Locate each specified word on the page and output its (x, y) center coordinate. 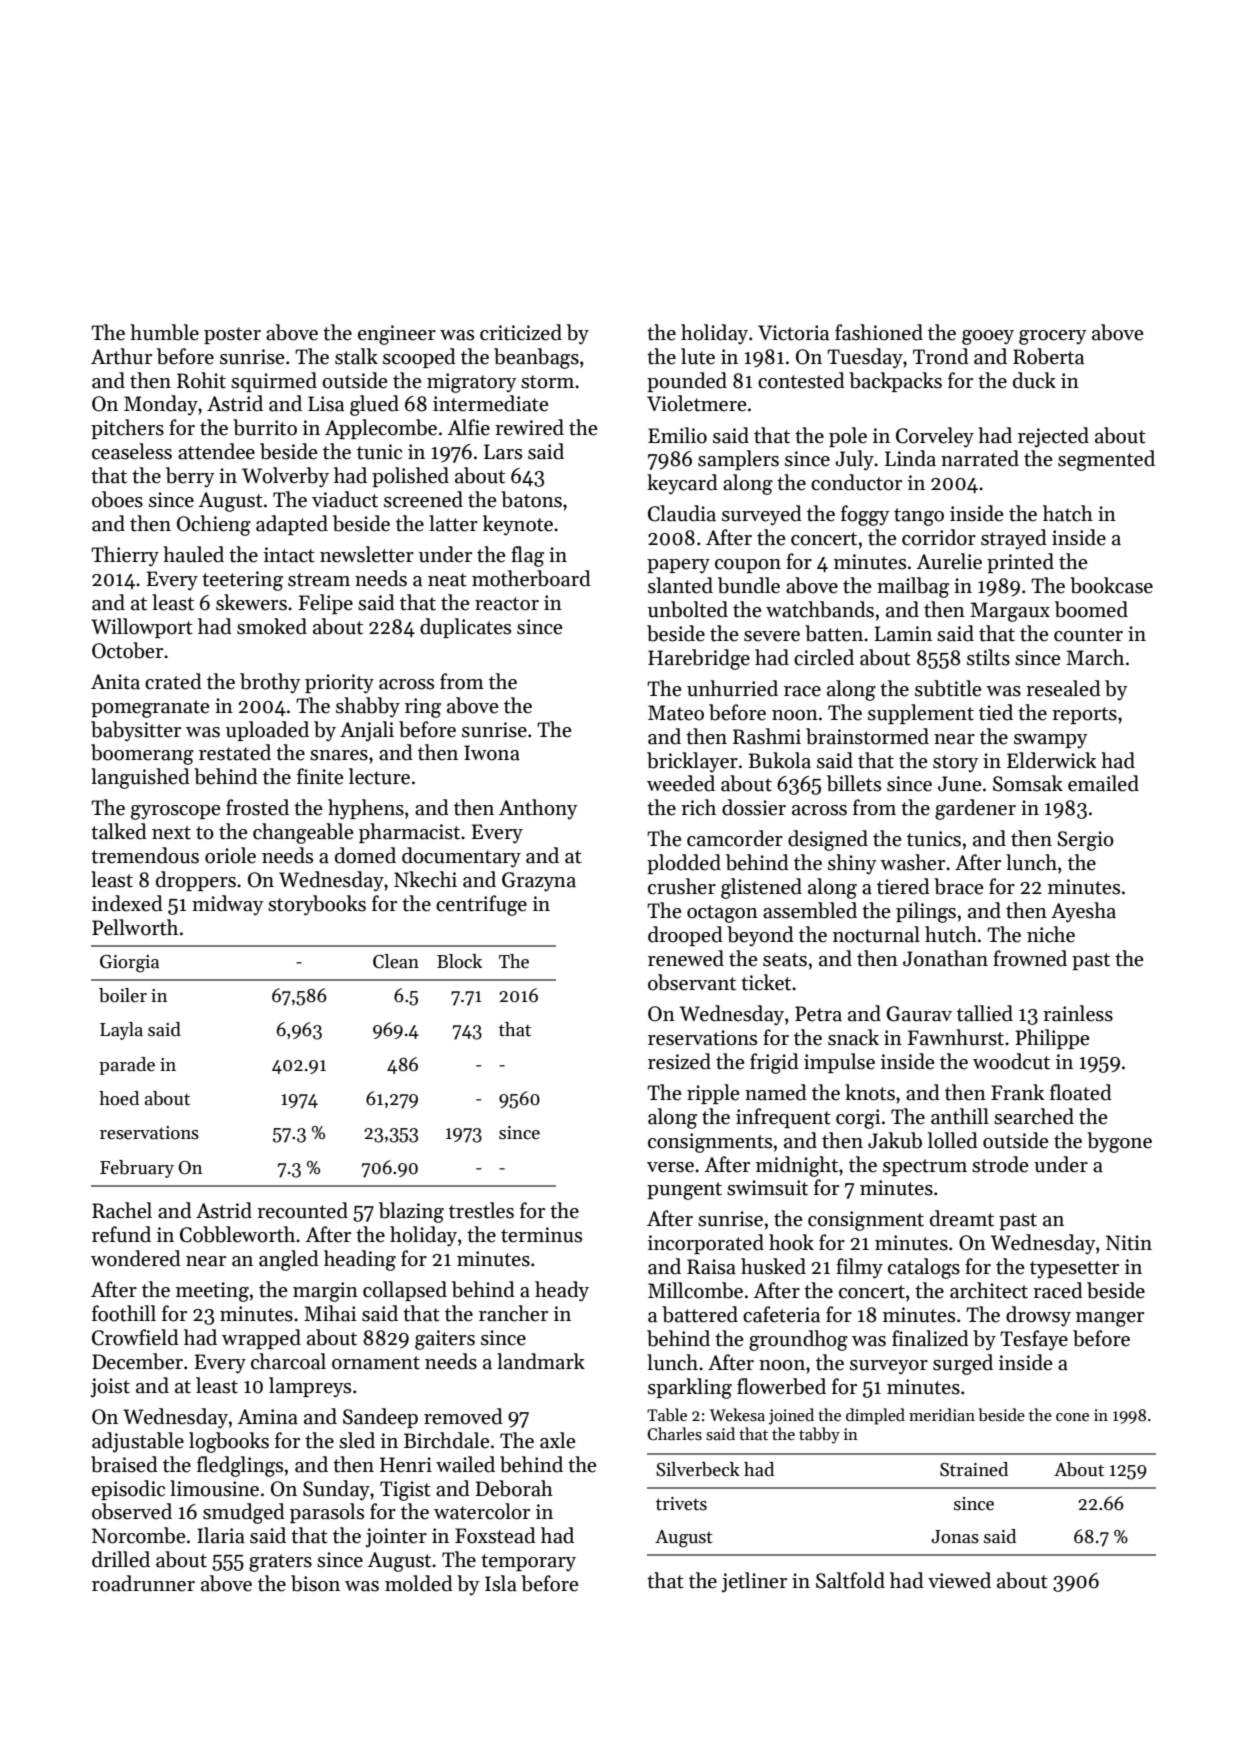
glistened (761, 888)
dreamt (962, 1218)
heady (562, 1291)
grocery (1053, 337)
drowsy (1038, 1316)
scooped (419, 358)
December (137, 1361)
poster (232, 335)
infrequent (783, 1118)
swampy (1051, 741)
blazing (411, 1212)
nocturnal (876, 934)
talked (119, 831)
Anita (115, 682)
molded (419, 1583)
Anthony (538, 809)
